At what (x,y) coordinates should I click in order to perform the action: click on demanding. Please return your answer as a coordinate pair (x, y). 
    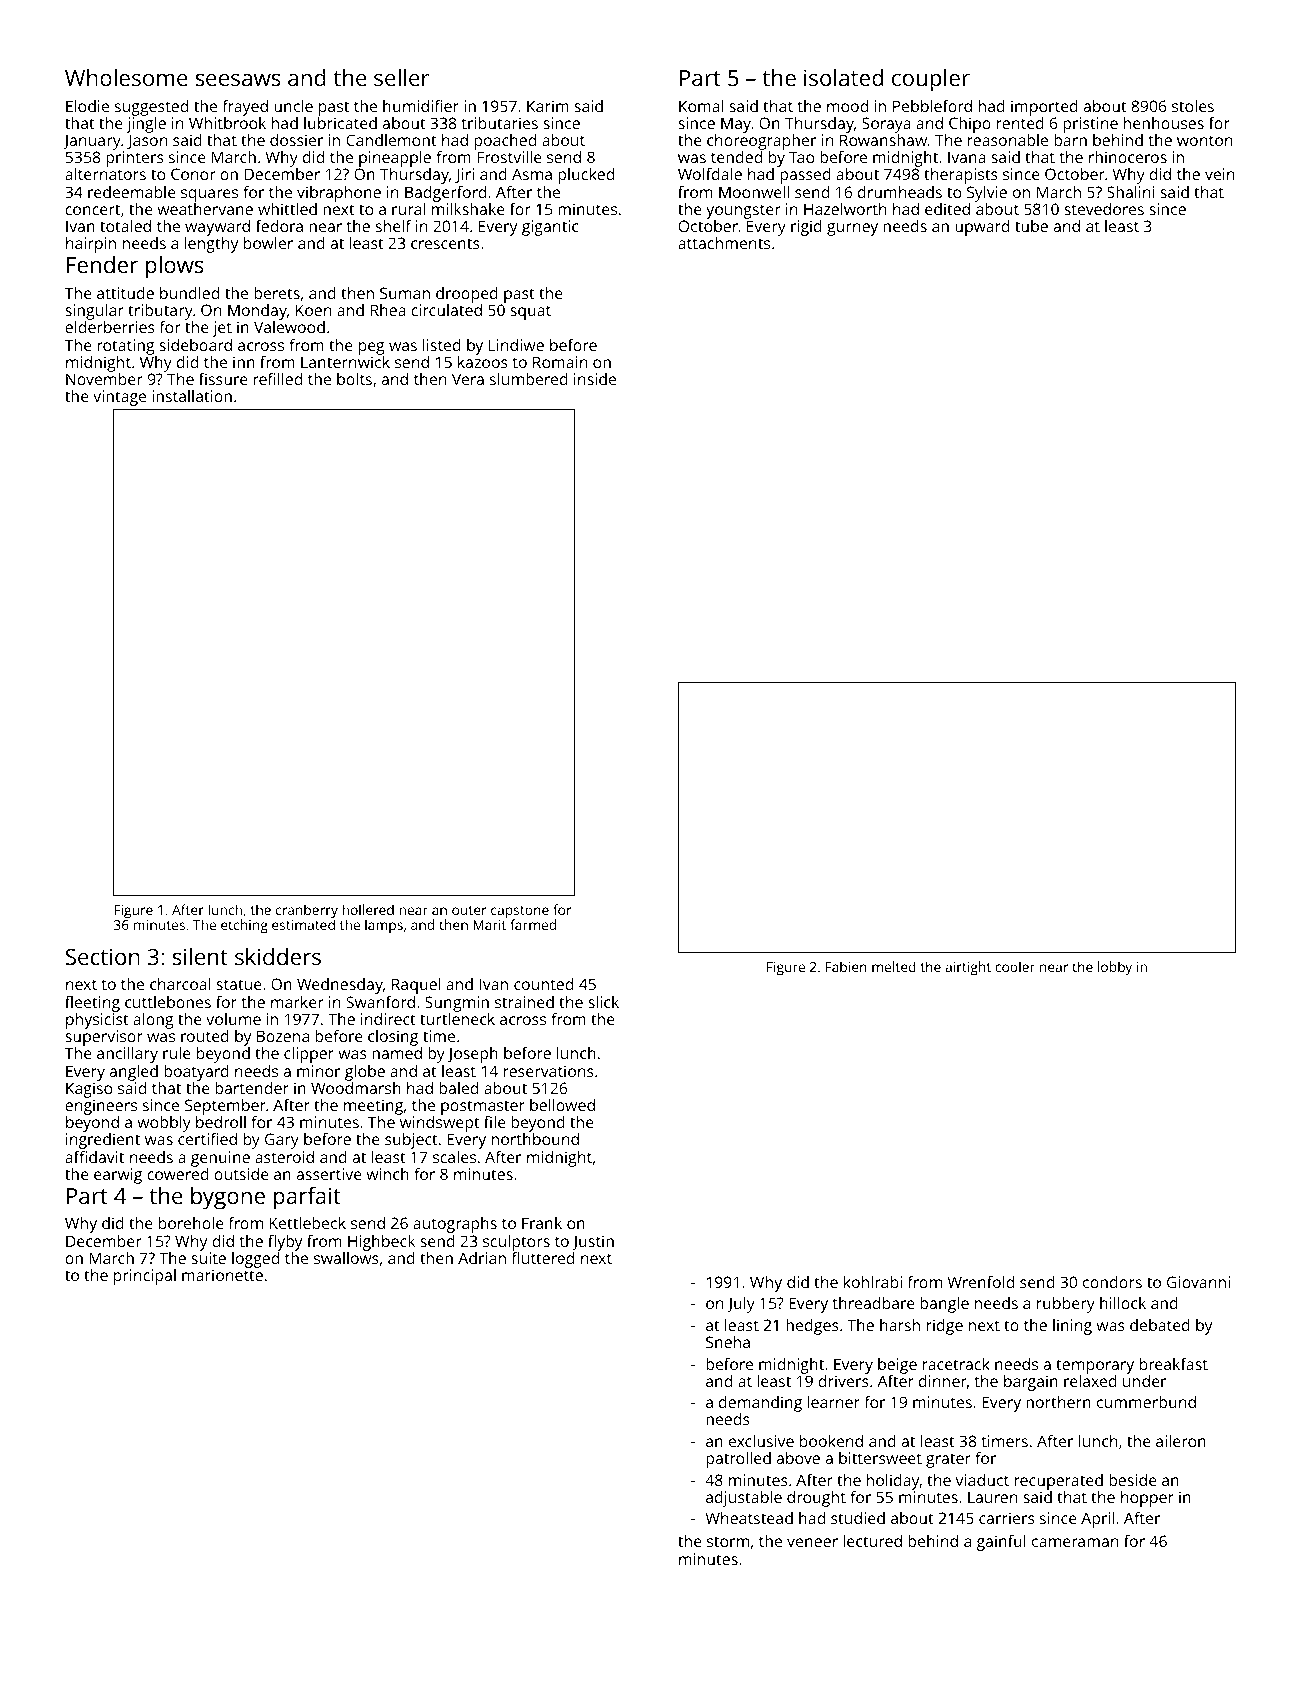
    Looking at the image, I should click on (760, 1404).
